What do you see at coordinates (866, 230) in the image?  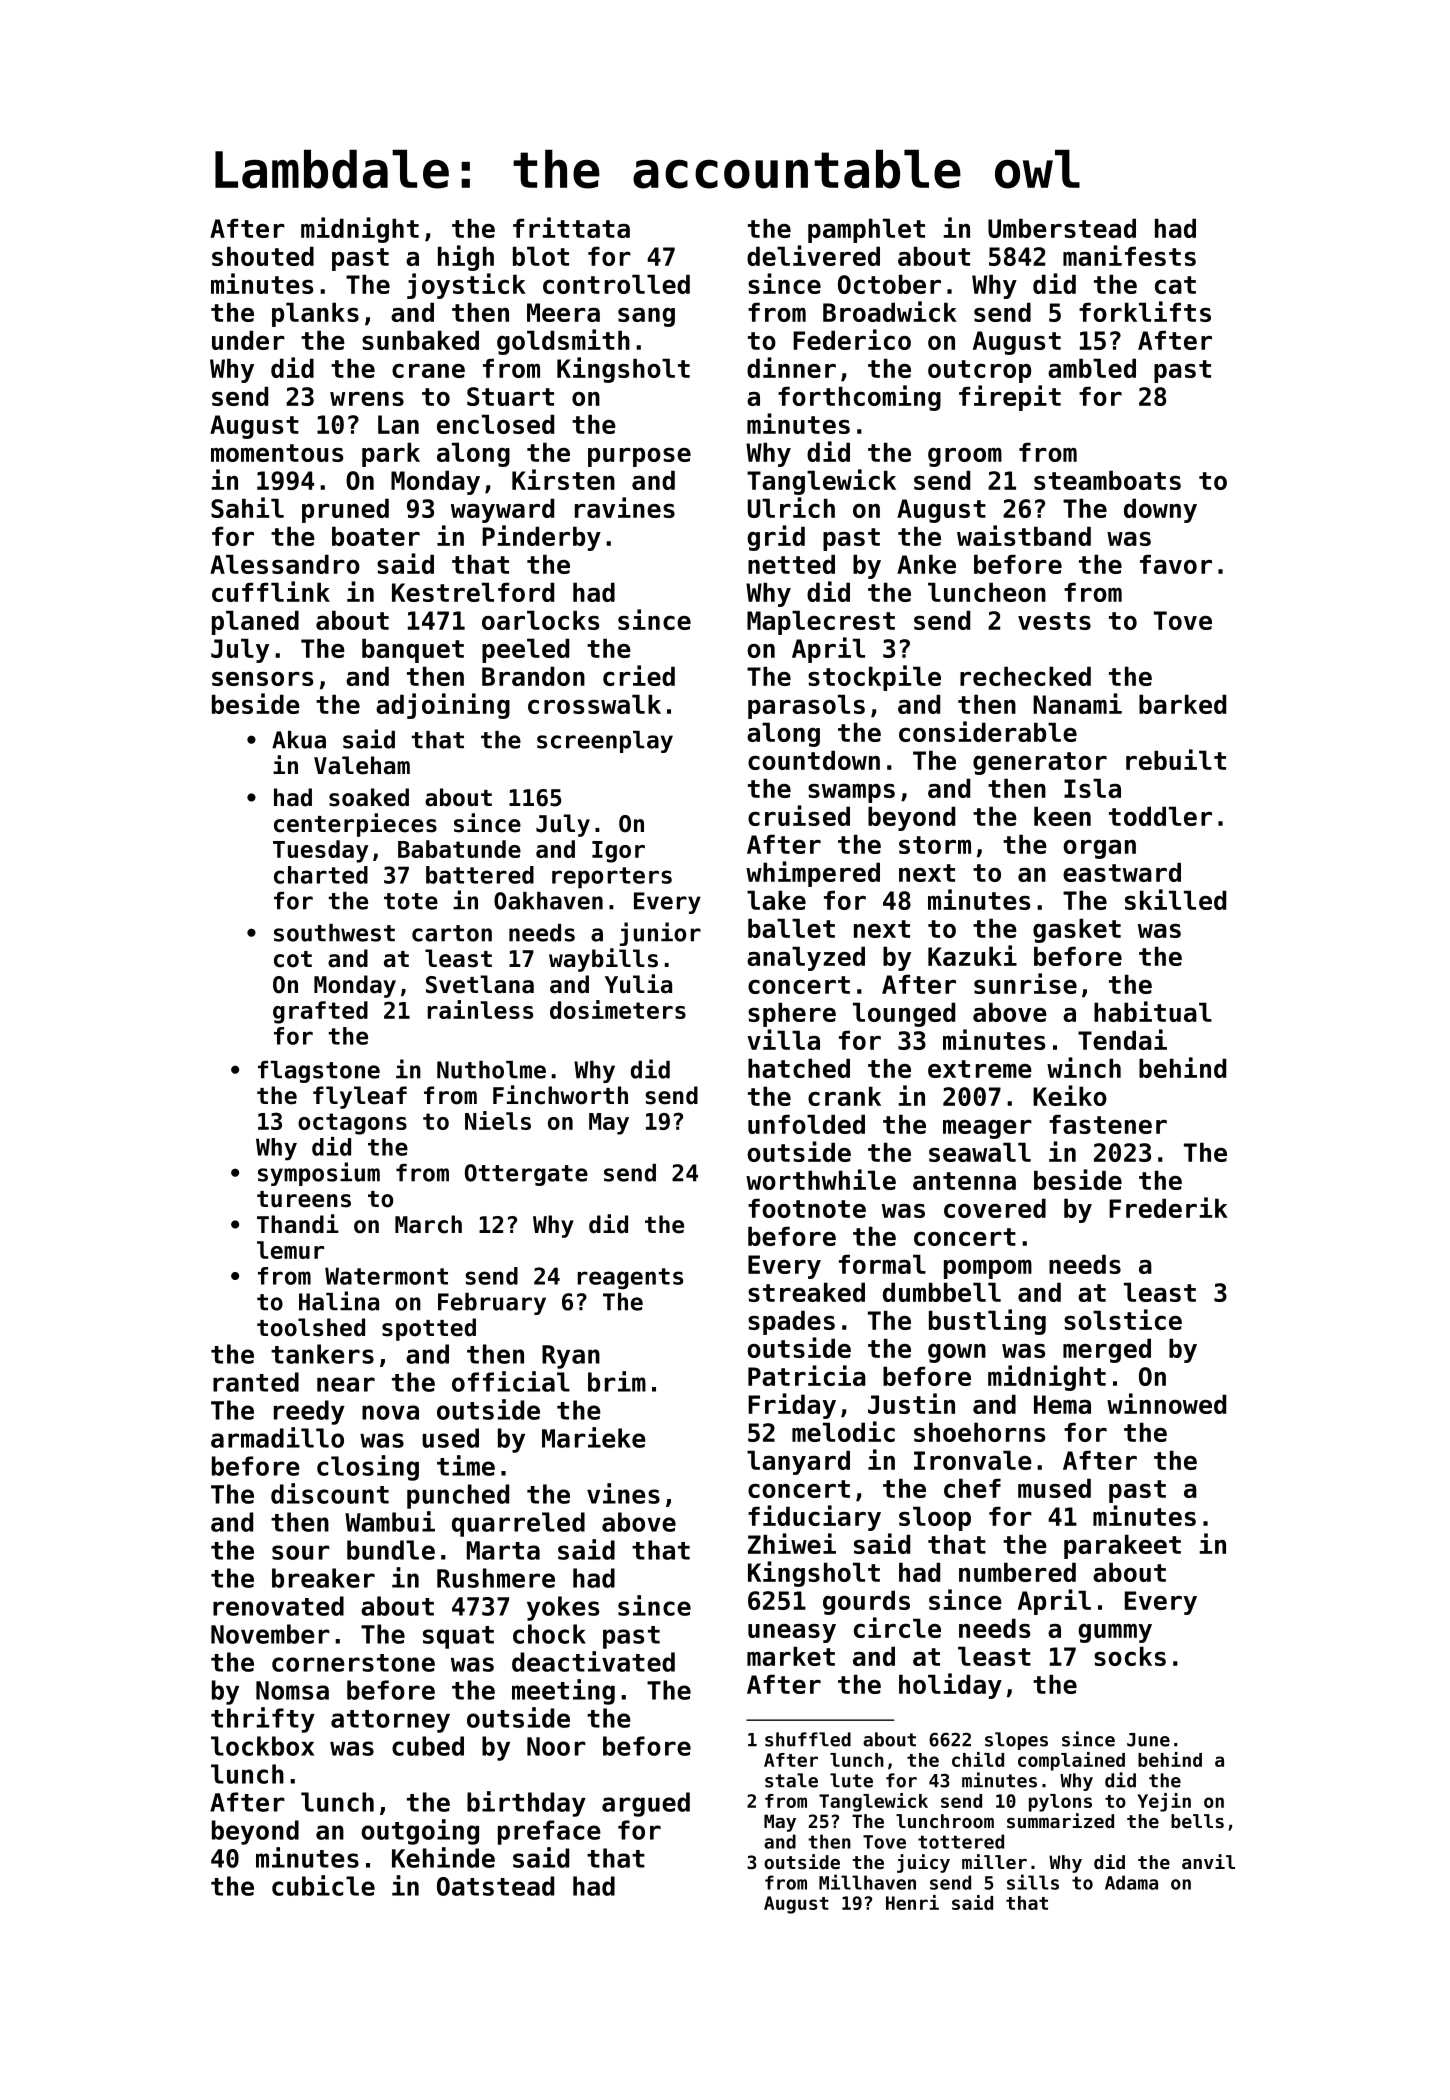 I see `pamphlet` at bounding box center [866, 230].
